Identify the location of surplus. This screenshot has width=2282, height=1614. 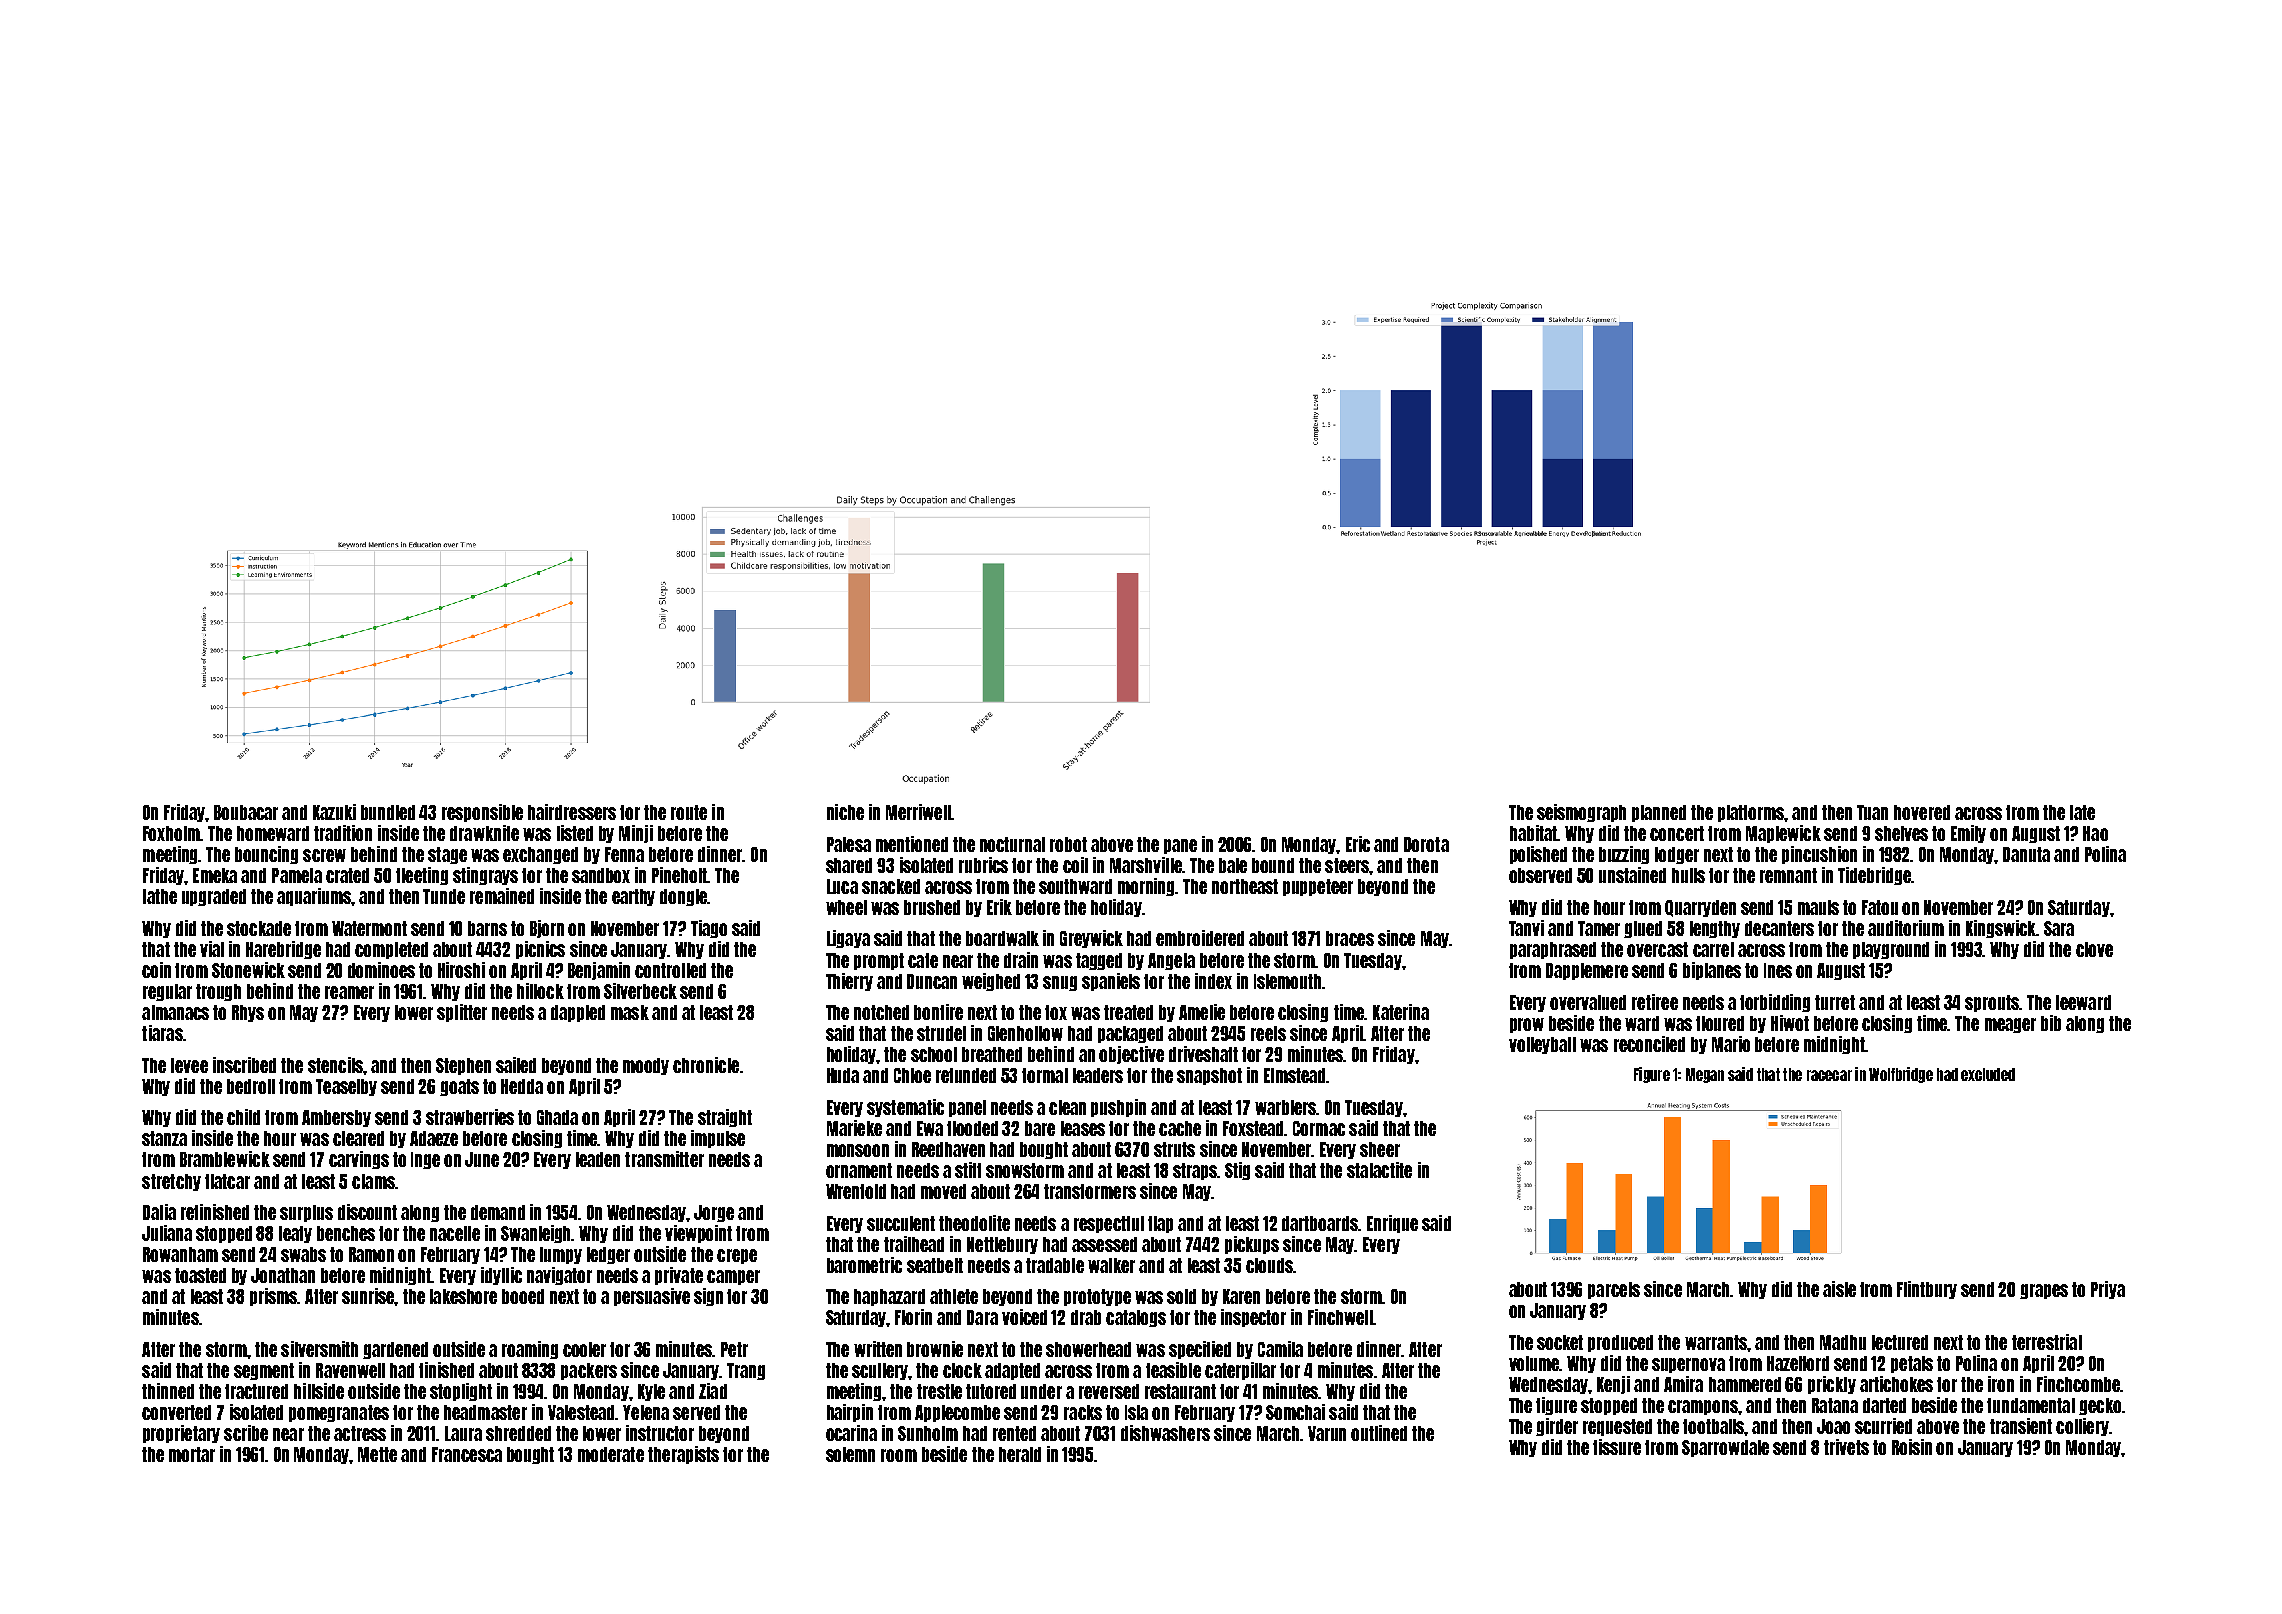
(306, 1213).
